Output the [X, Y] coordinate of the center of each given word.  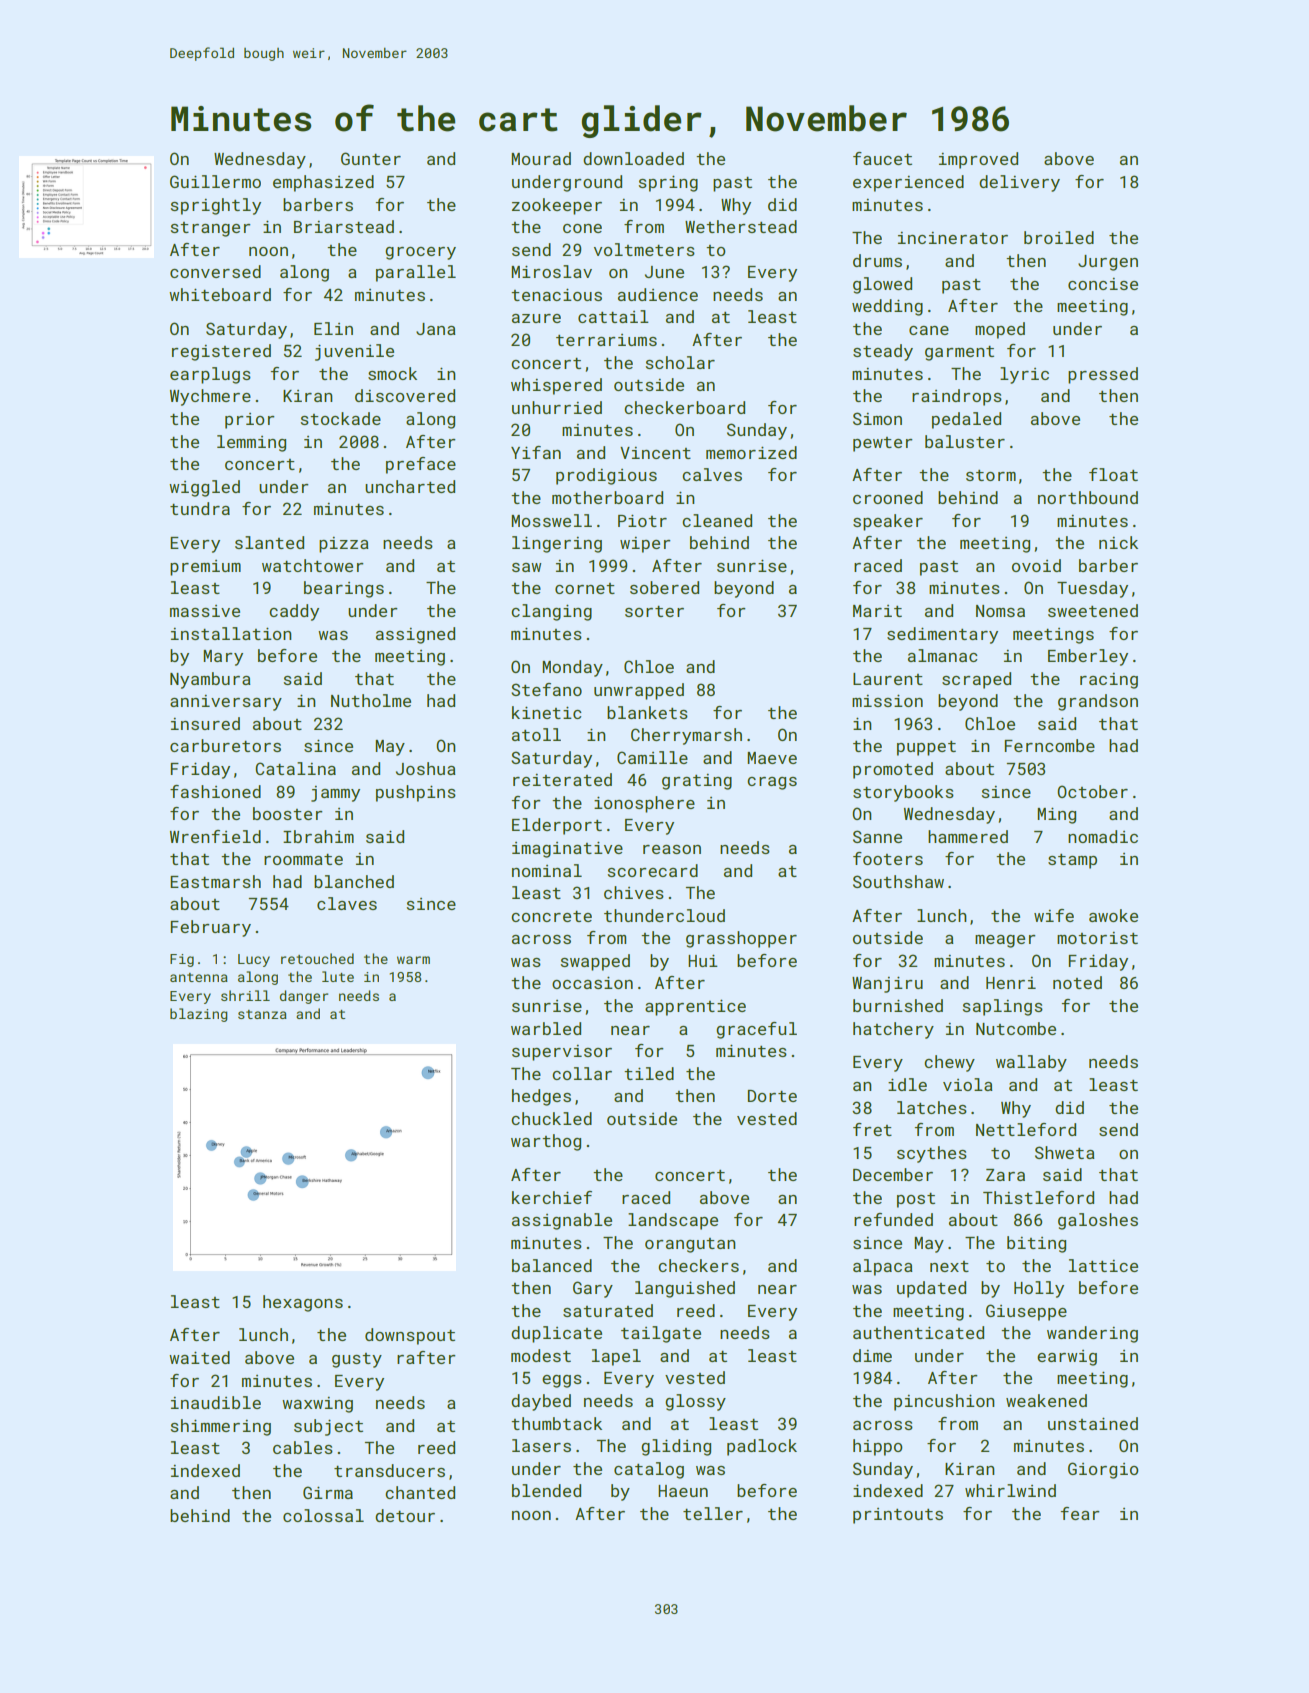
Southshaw [898, 881]
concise [1103, 284]
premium [205, 568]
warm [413, 960]
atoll [536, 734]
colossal [323, 1515]
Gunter [371, 158]
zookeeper [557, 206]
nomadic [1103, 836]
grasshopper [741, 939]
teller [713, 1513]
